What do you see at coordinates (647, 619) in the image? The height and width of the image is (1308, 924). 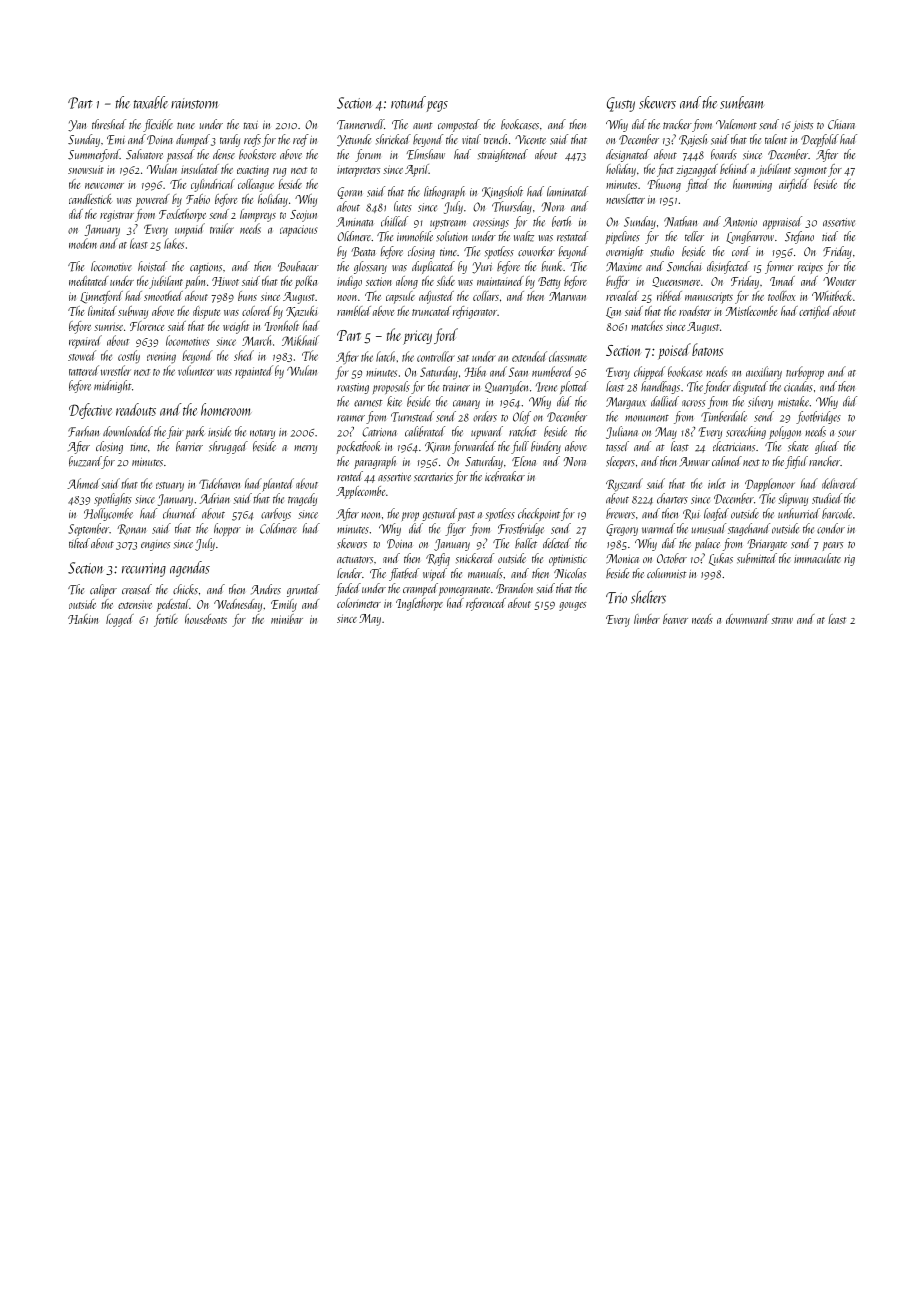 I see `limber` at bounding box center [647, 619].
